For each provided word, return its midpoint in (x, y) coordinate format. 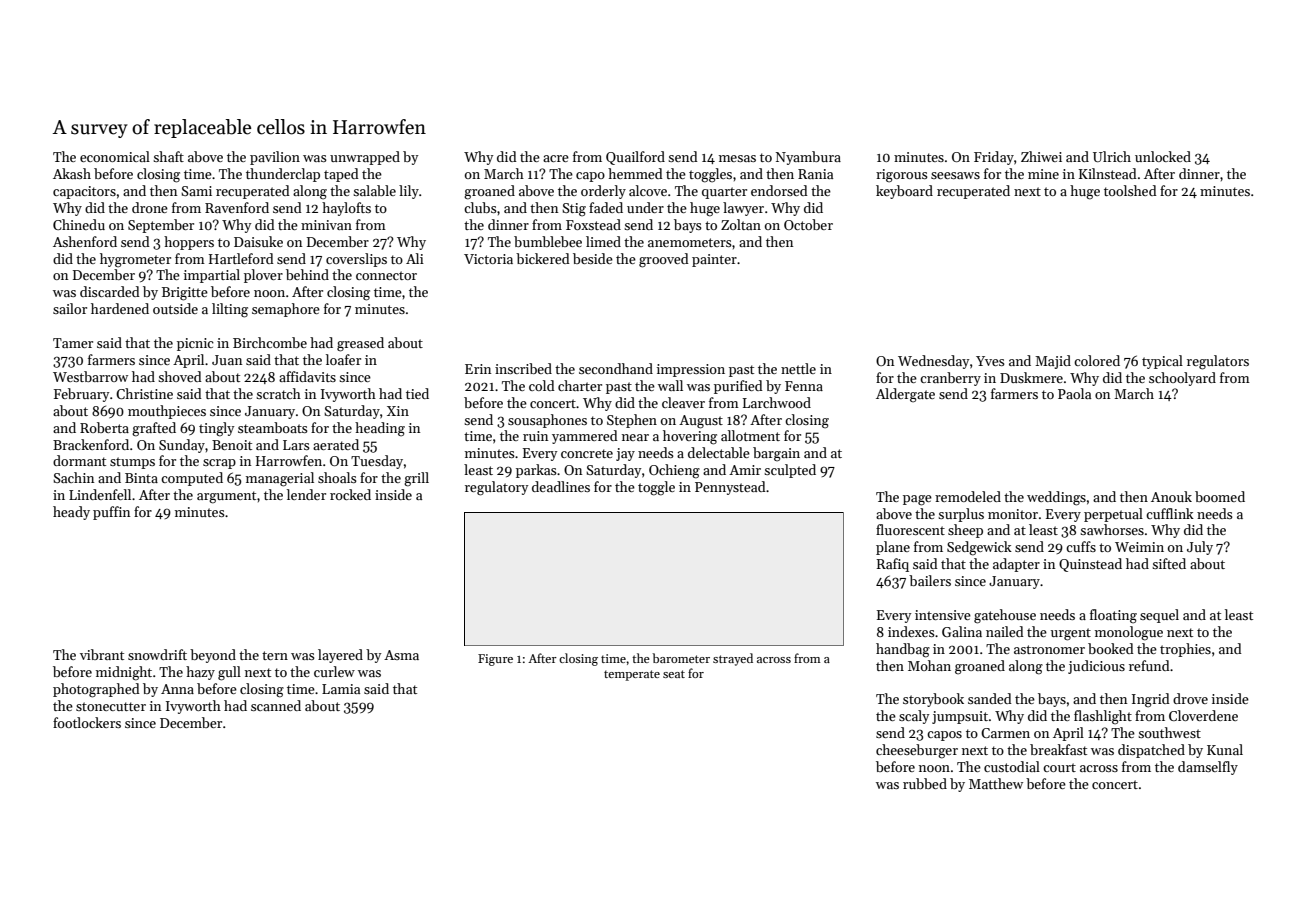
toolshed (1130, 190)
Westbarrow (90, 376)
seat (674, 674)
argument (226, 497)
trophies (1185, 650)
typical (1162, 362)
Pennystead (730, 488)
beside (593, 258)
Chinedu (79, 224)
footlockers (87, 722)
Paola (1074, 393)
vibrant (102, 654)
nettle (798, 368)
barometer (681, 658)
